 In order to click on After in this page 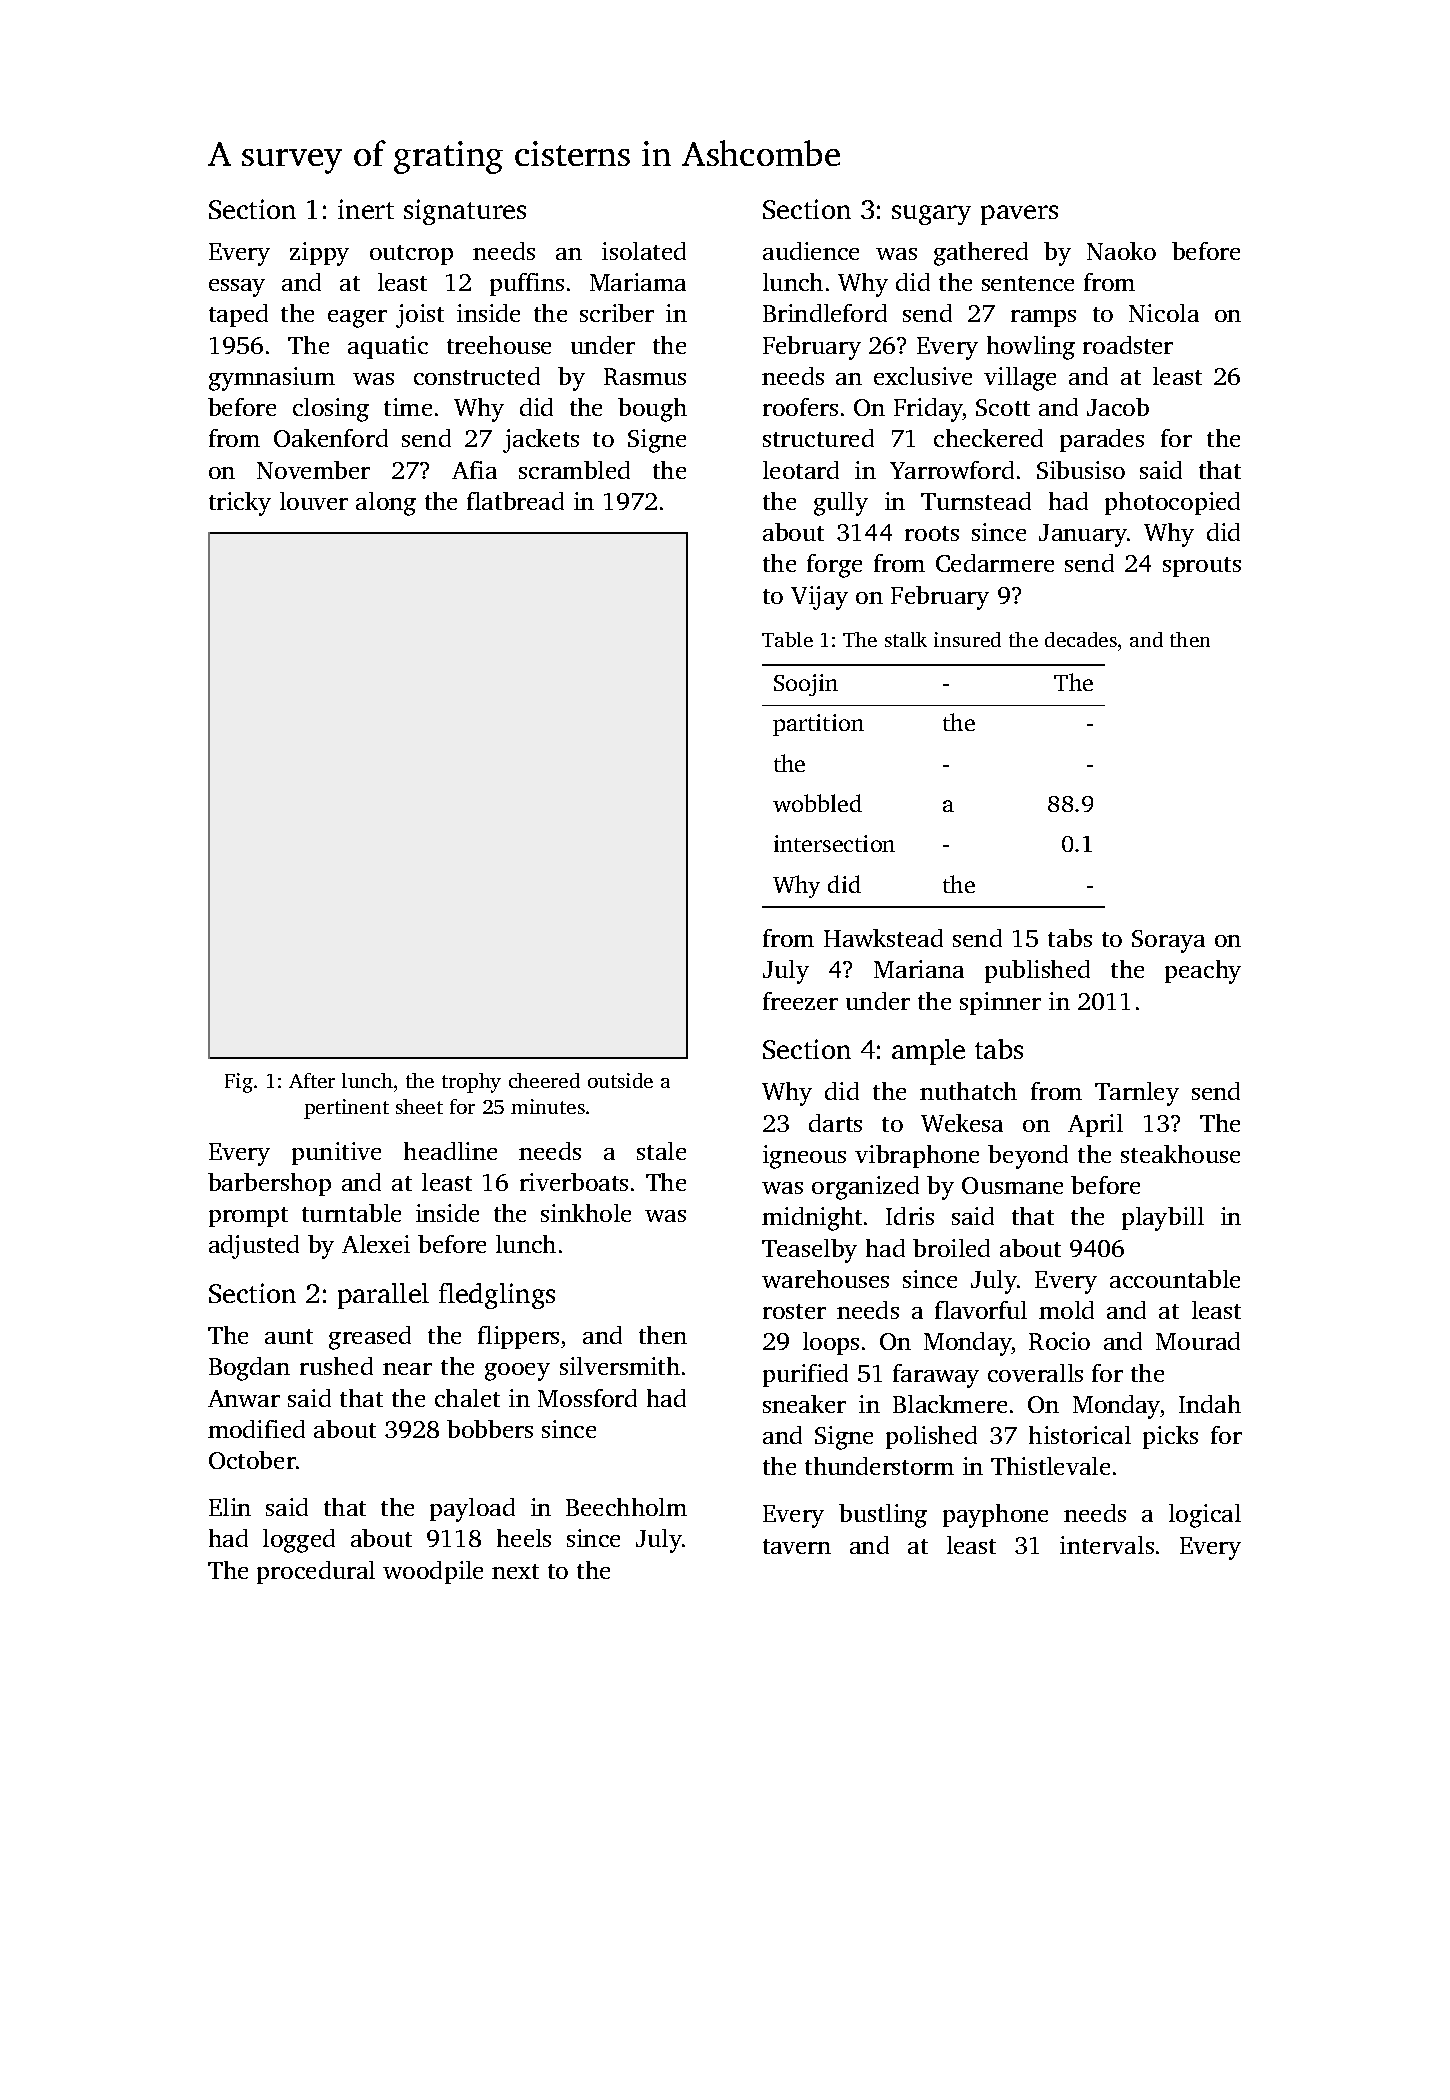, I will do `click(312, 1080)`.
